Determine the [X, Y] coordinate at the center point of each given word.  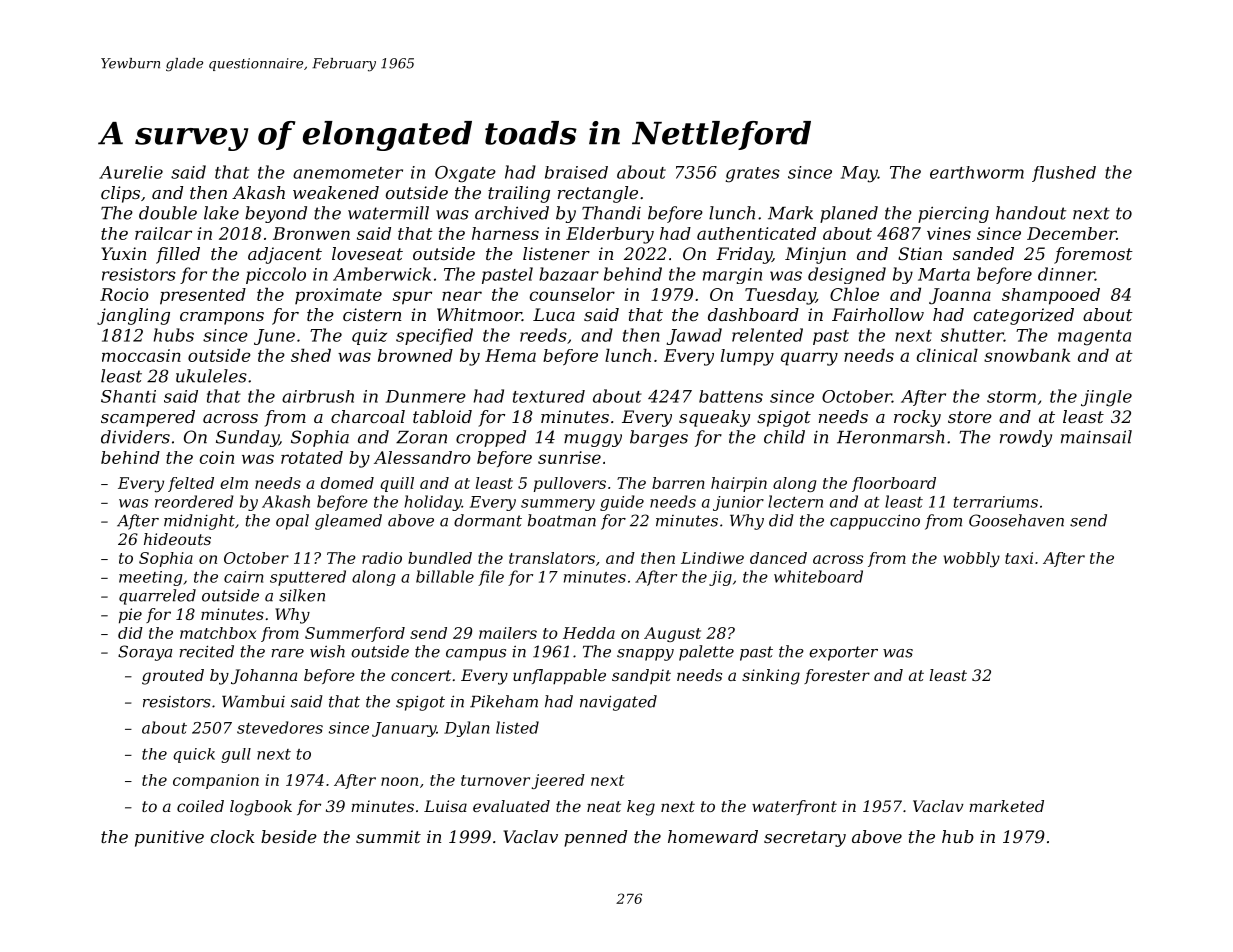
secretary [805, 839]
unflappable [559, 677]
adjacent [285, 255]
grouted [173, 677]
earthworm [977, 172]
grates [753, 175]
